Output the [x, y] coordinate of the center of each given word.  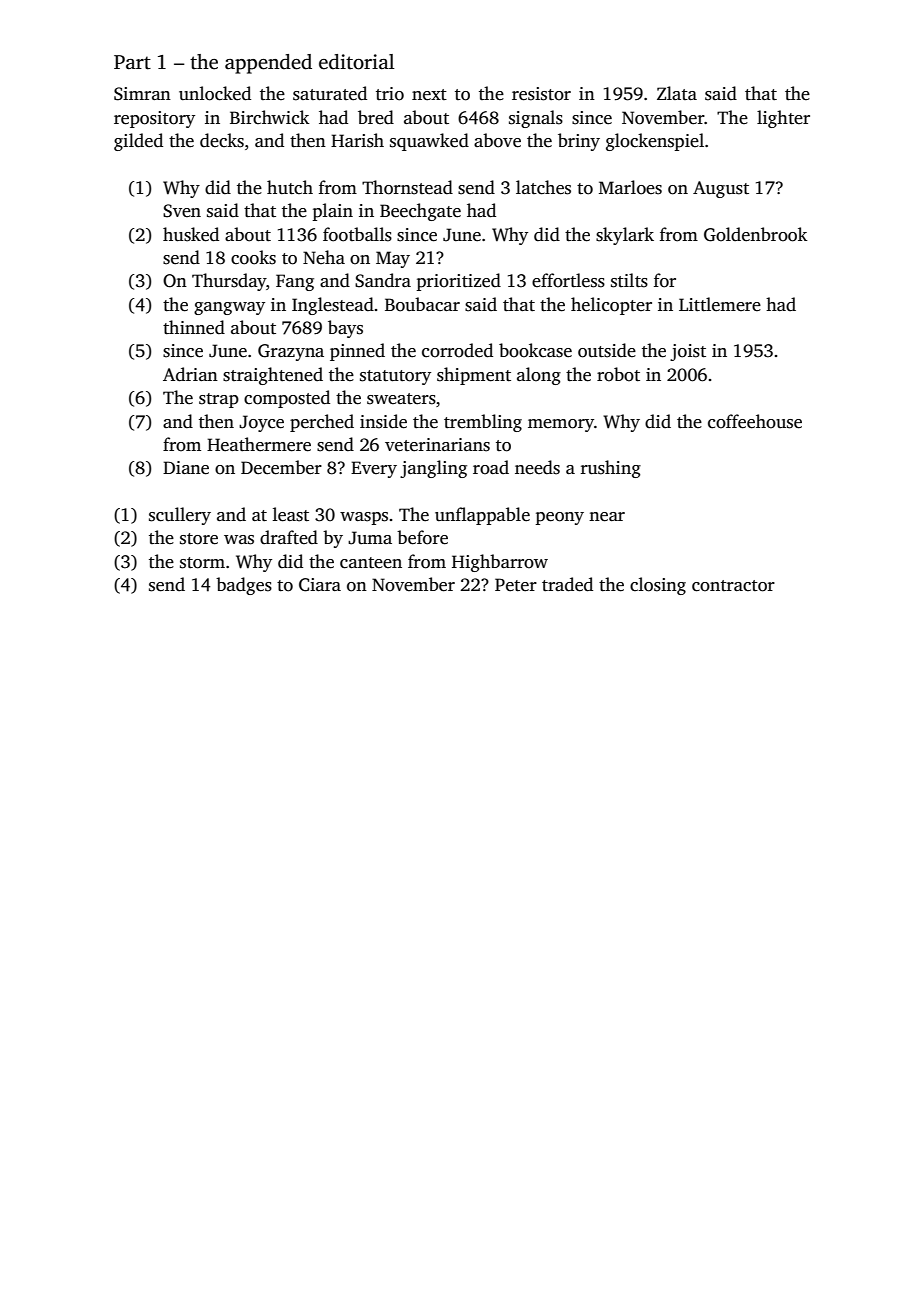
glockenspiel [655, 142]
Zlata [677, 93]
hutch [290, 187]
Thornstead [407, 187]
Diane [186, 468]
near [607, 517]
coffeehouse [755, 421]
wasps [364, 518]
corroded [457, 350]
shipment [474, 376]
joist [688, 352]
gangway [229, 308]
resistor [541, 94]
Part [132, 62]
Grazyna [291, 352]
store [199, 539]
